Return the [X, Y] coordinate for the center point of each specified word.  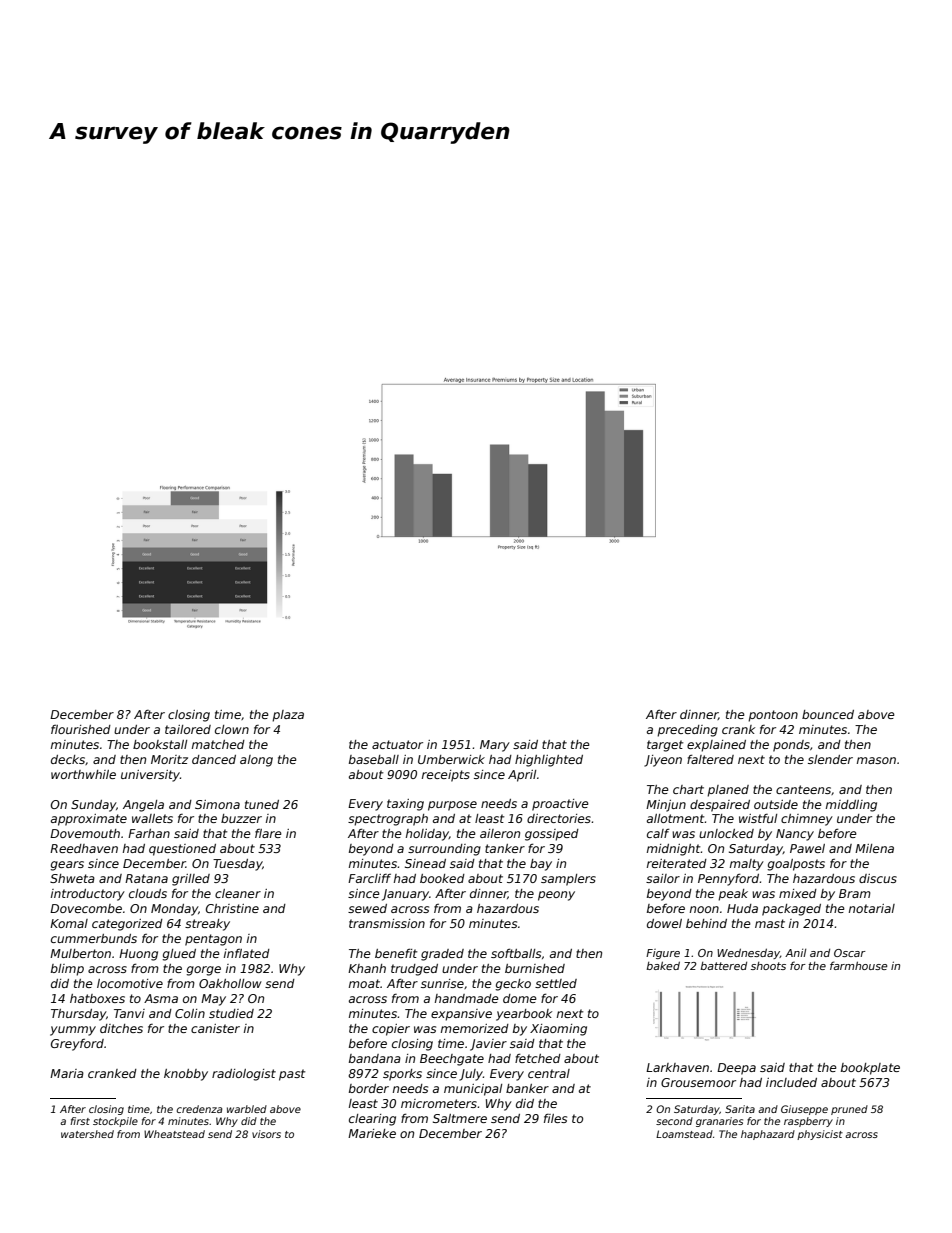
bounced [828, 714]
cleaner [238, 893]
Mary [495, 746]
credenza [199, 1109]
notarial [872, 908]
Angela [143, 806]
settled [556, 983]
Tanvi [129, 1013]
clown [232, 729]
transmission [387, 923]
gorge [203, 971]
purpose [452, 806]
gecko [513, 985]
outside [776, 804]
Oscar [850, 953]
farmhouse [859, 965]
